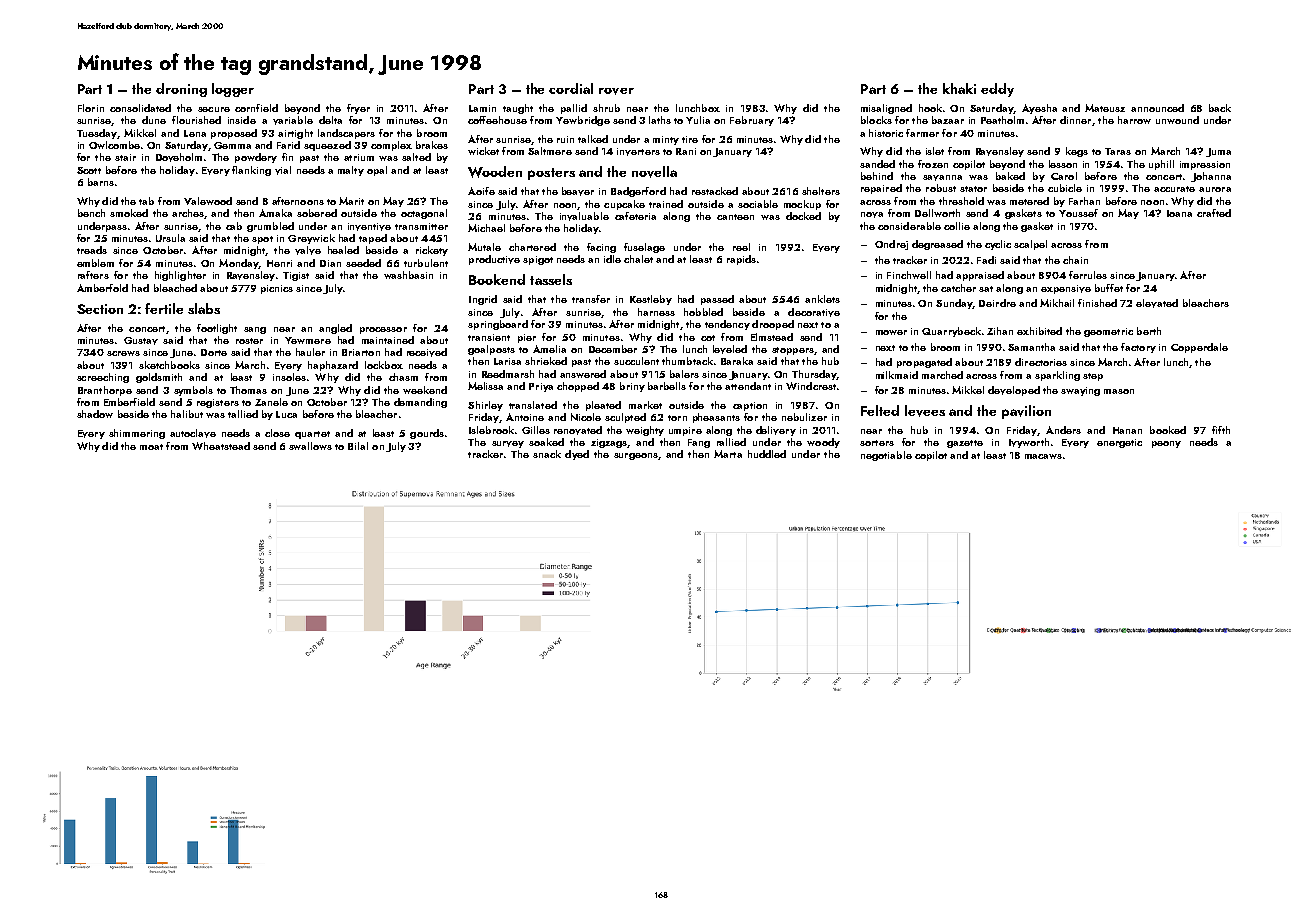 This page has height=924, width=1308. What do you see at coordinates (181, 90) in the page?
I see `droning` at bounding box center [181, 90].
